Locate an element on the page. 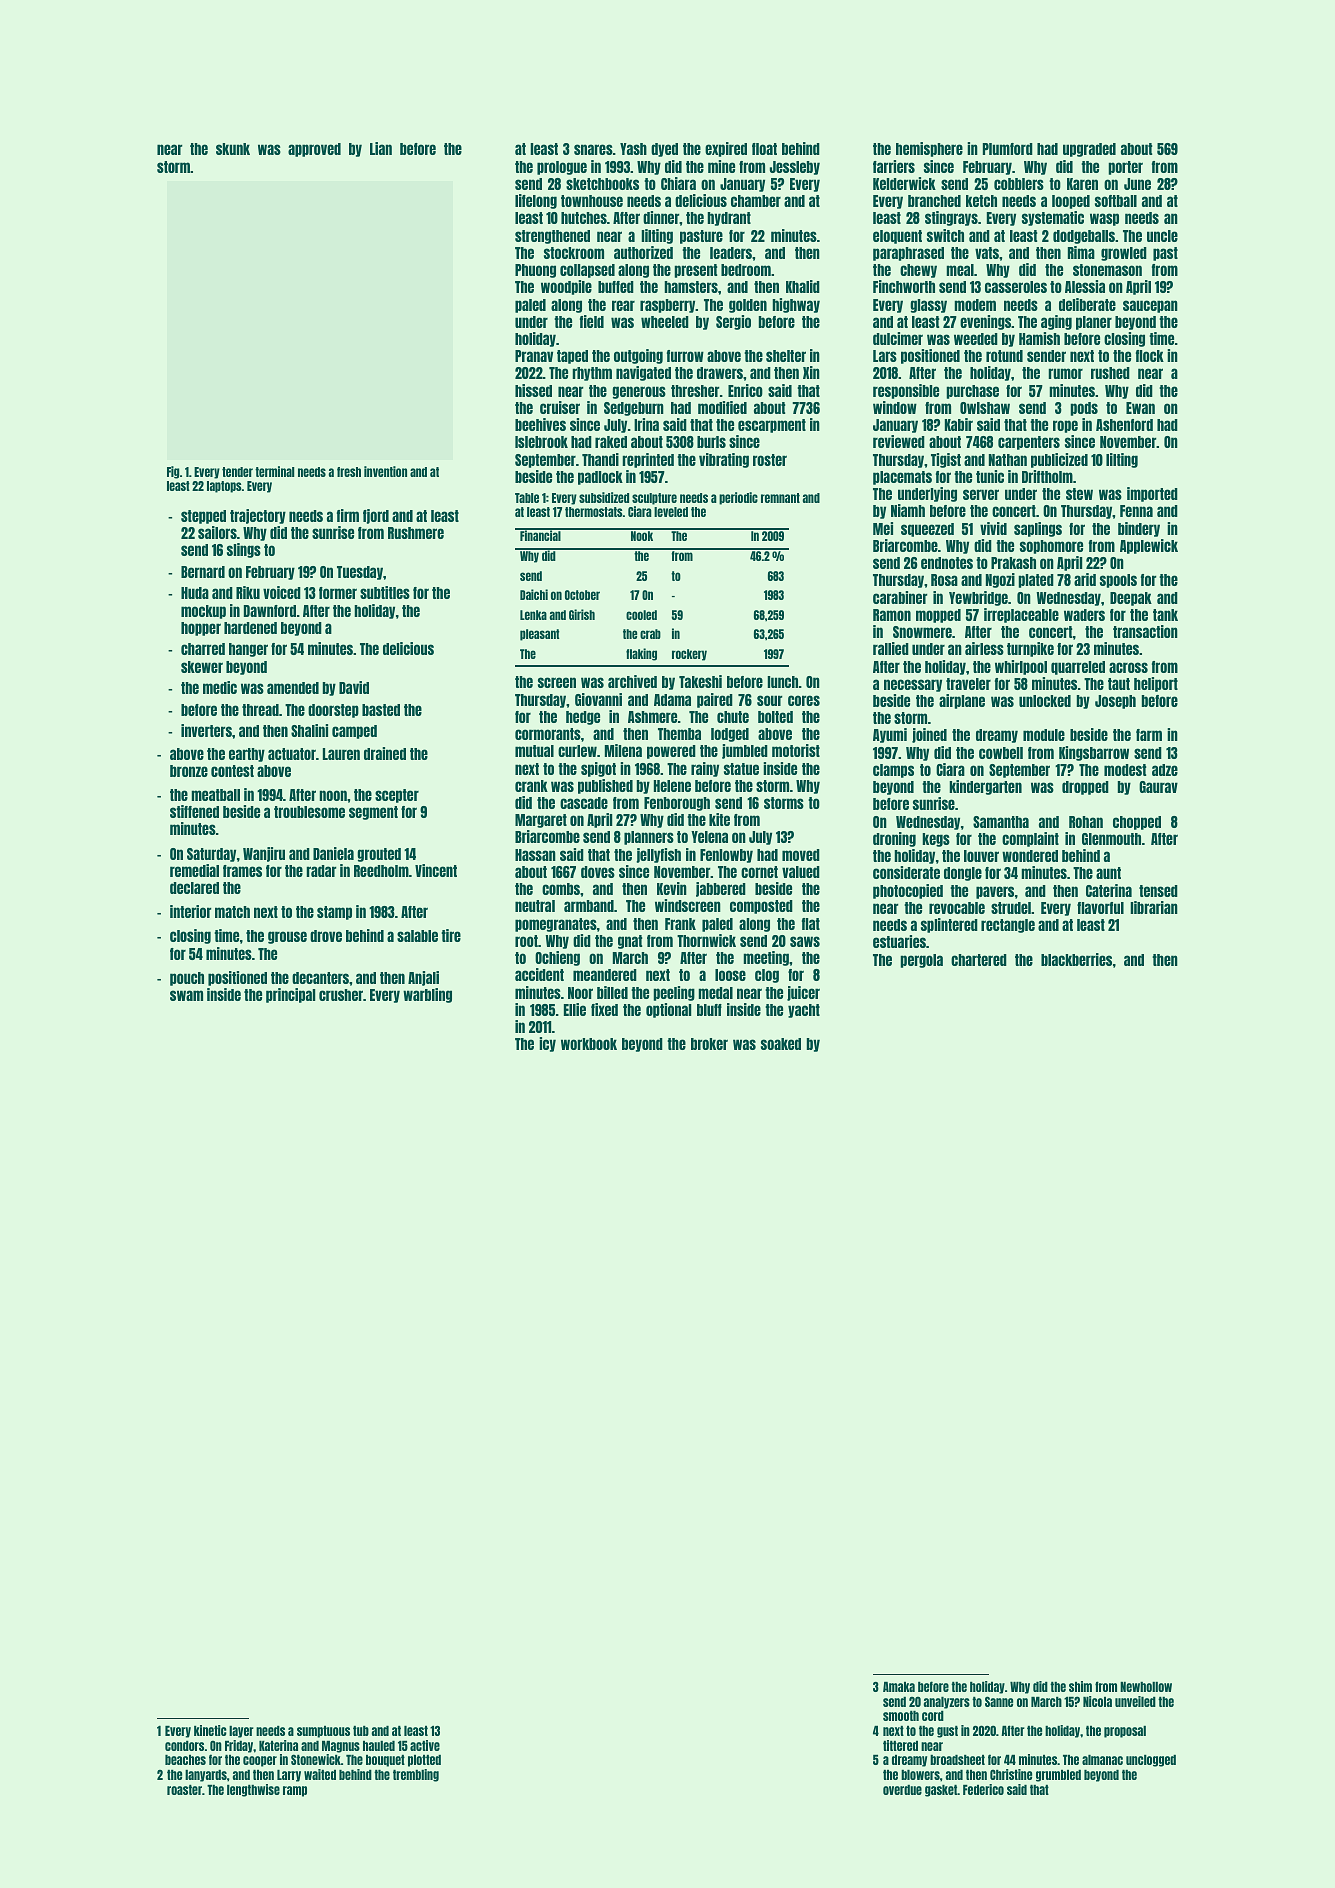  skunk is located at coordinates (233, 149).
